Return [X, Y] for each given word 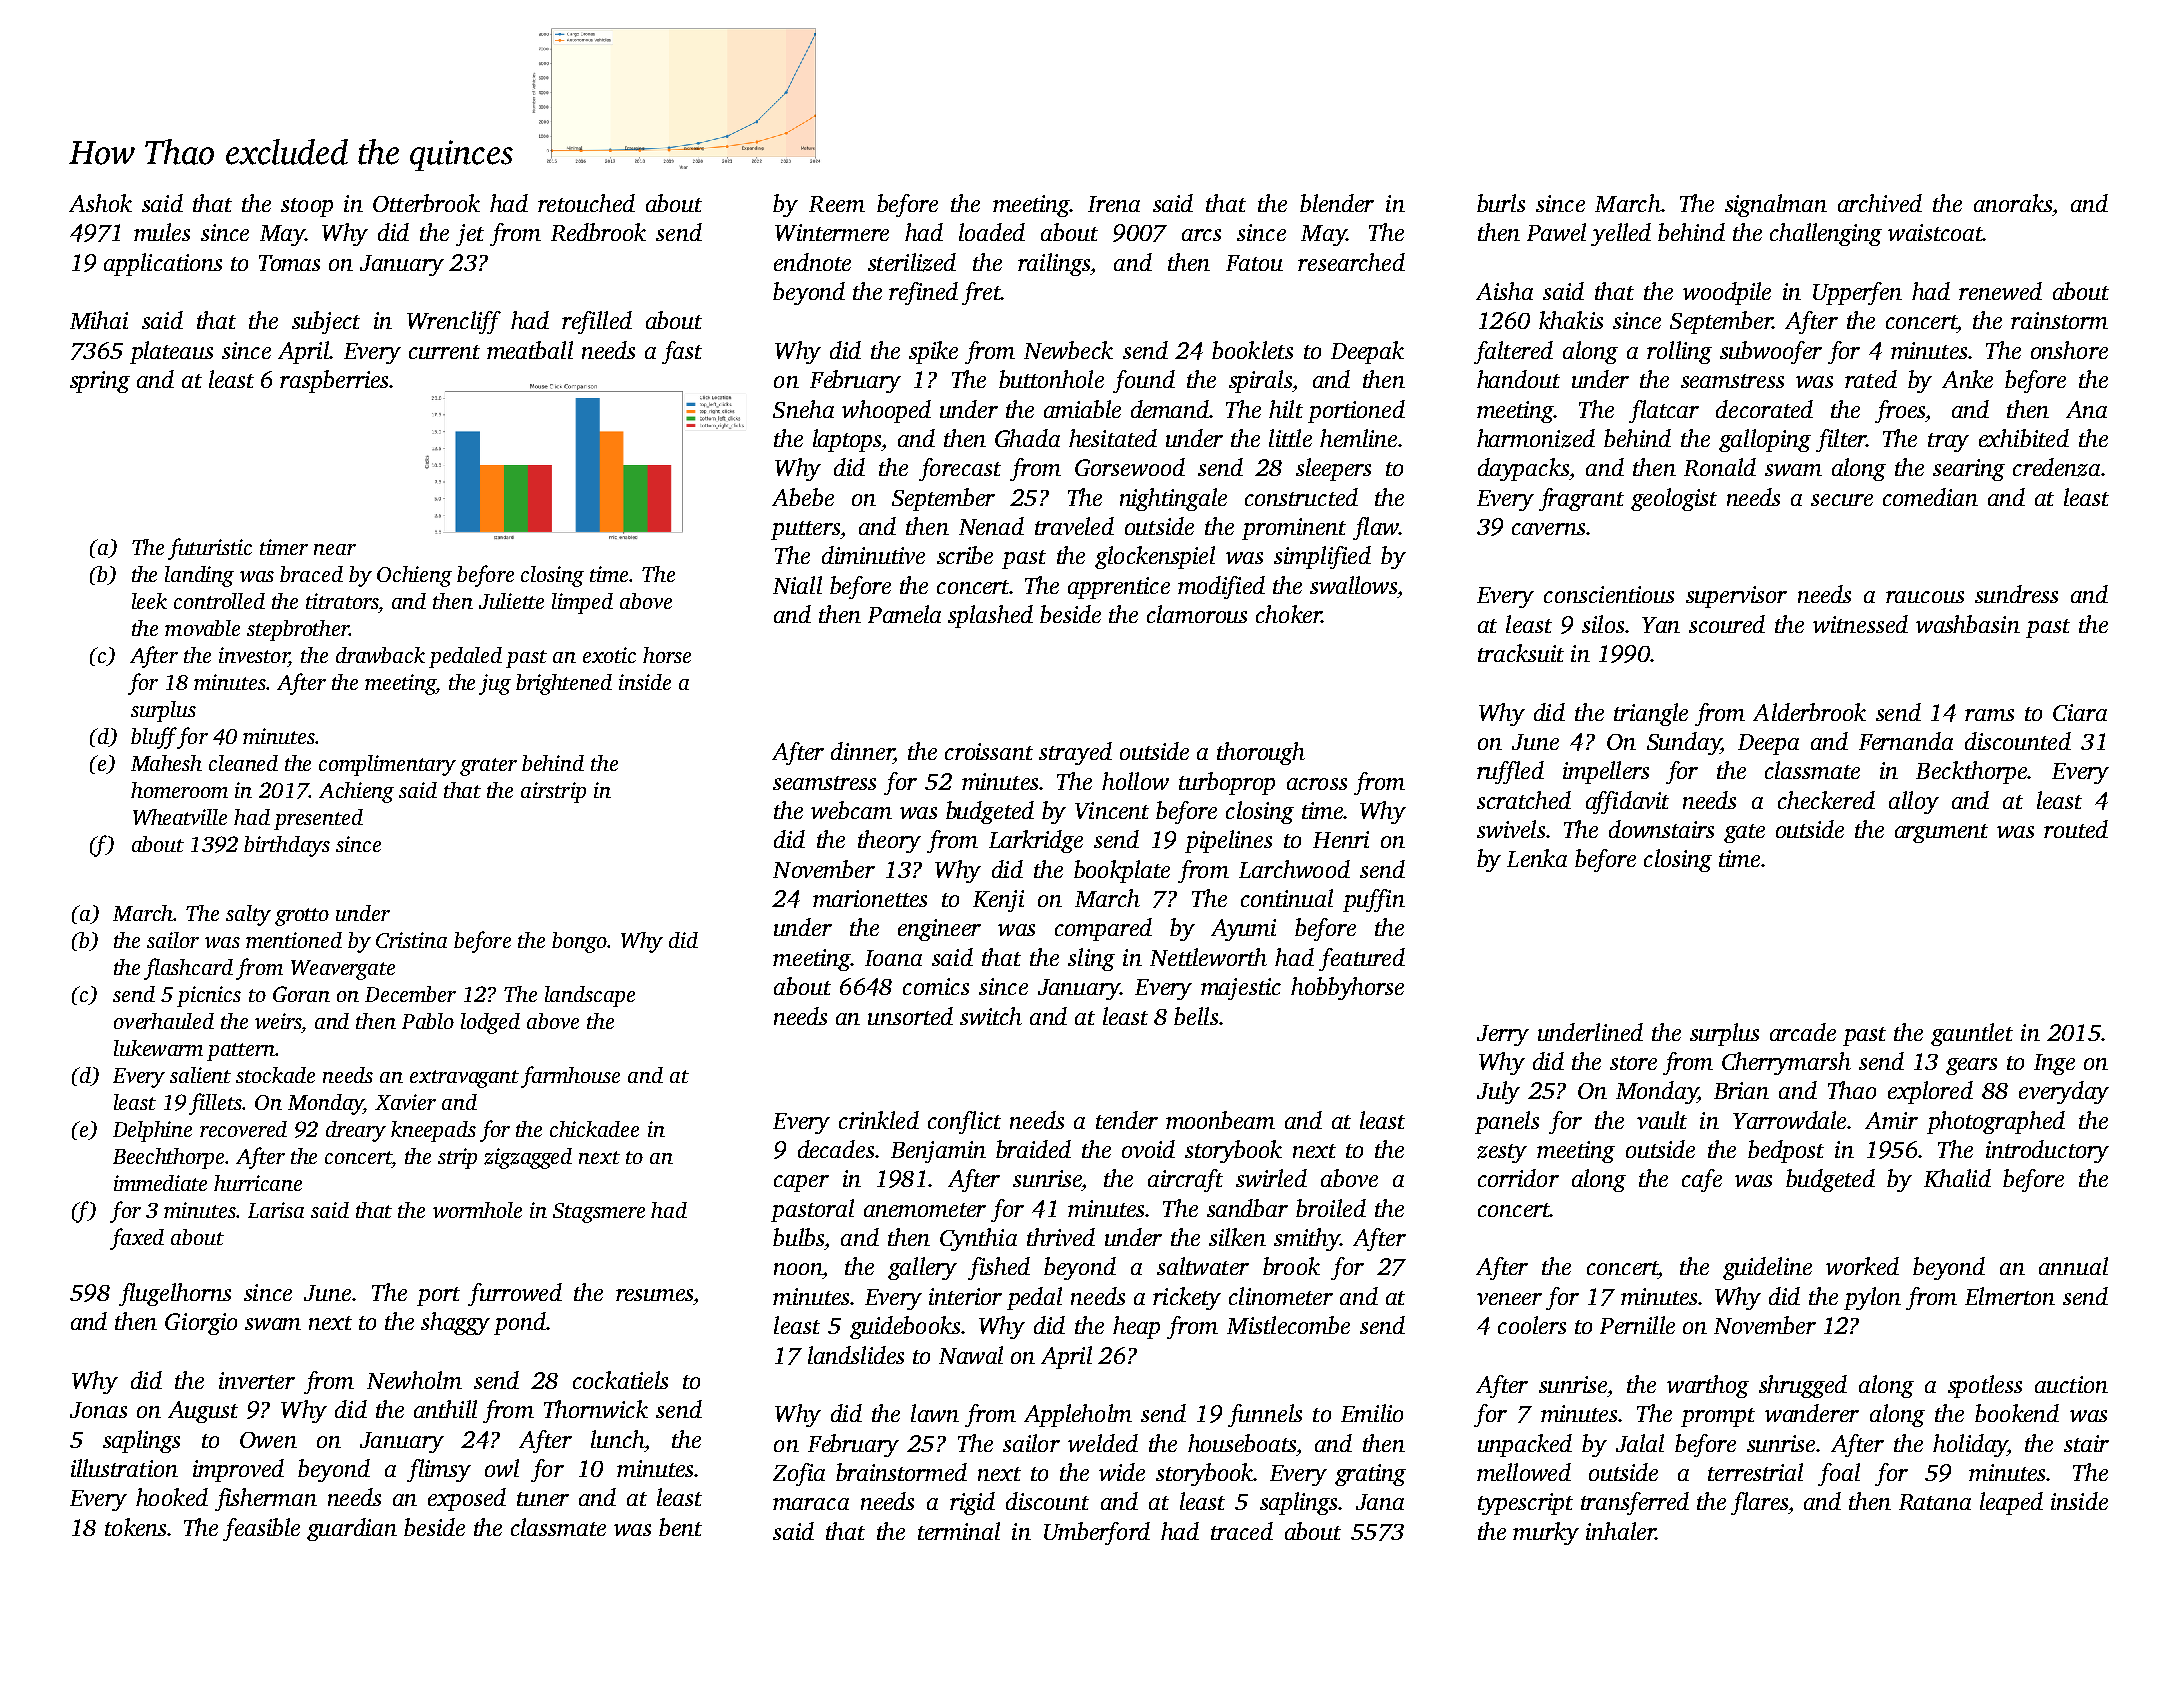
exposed [467, 1499]
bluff [154, 738]
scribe [965, 555]
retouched [586, 203]
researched [1351, 262]
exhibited [2024, 438]
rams [1989, 715]
